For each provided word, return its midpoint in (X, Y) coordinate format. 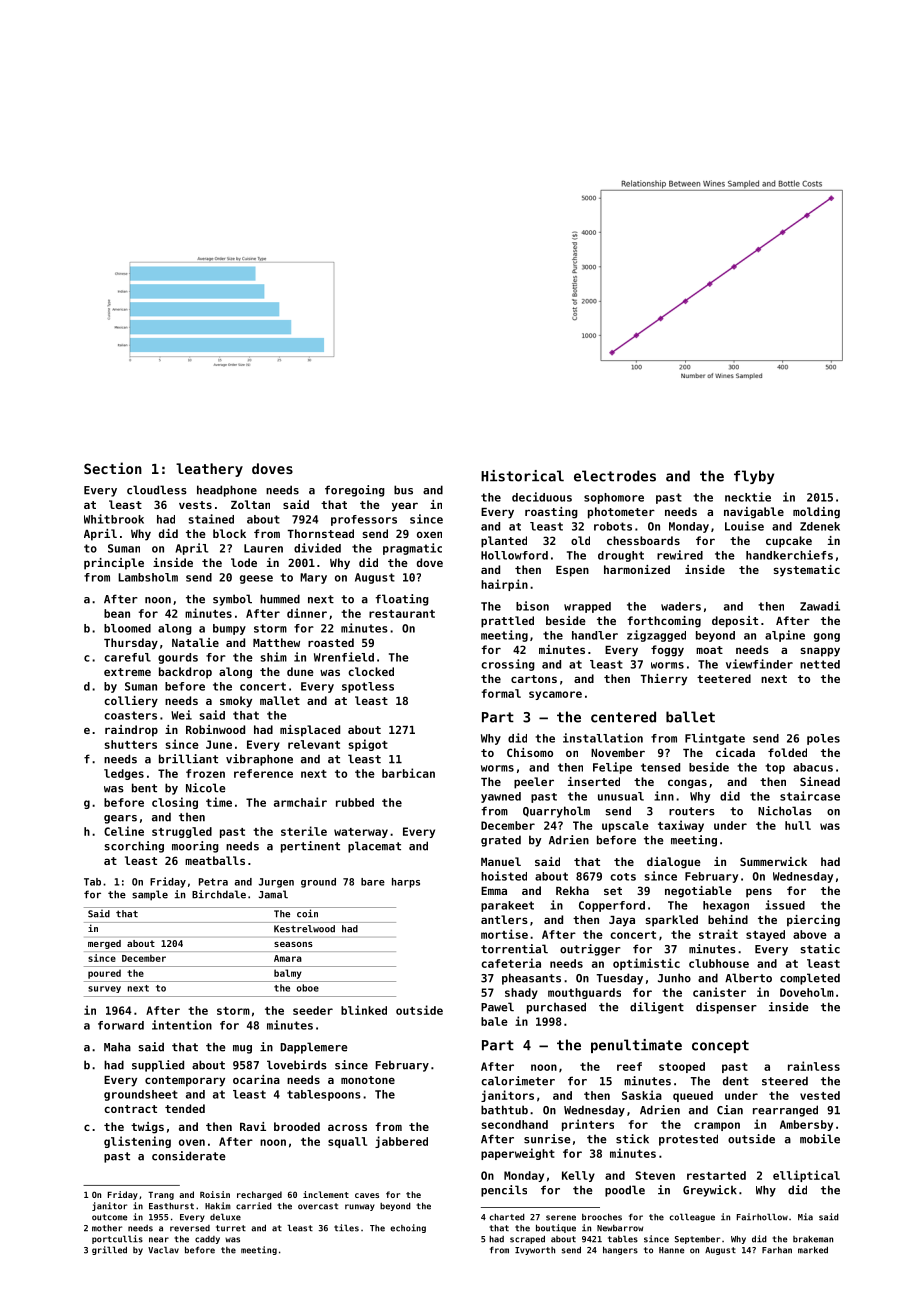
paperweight (518, 1154)
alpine (785, 636)
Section (113, 468)
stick (632, 1139)
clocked (371, 671)
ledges (124, 774)
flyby (754, 477)
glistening (137, 1142)
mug (242, 1049)
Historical (522, 476)
